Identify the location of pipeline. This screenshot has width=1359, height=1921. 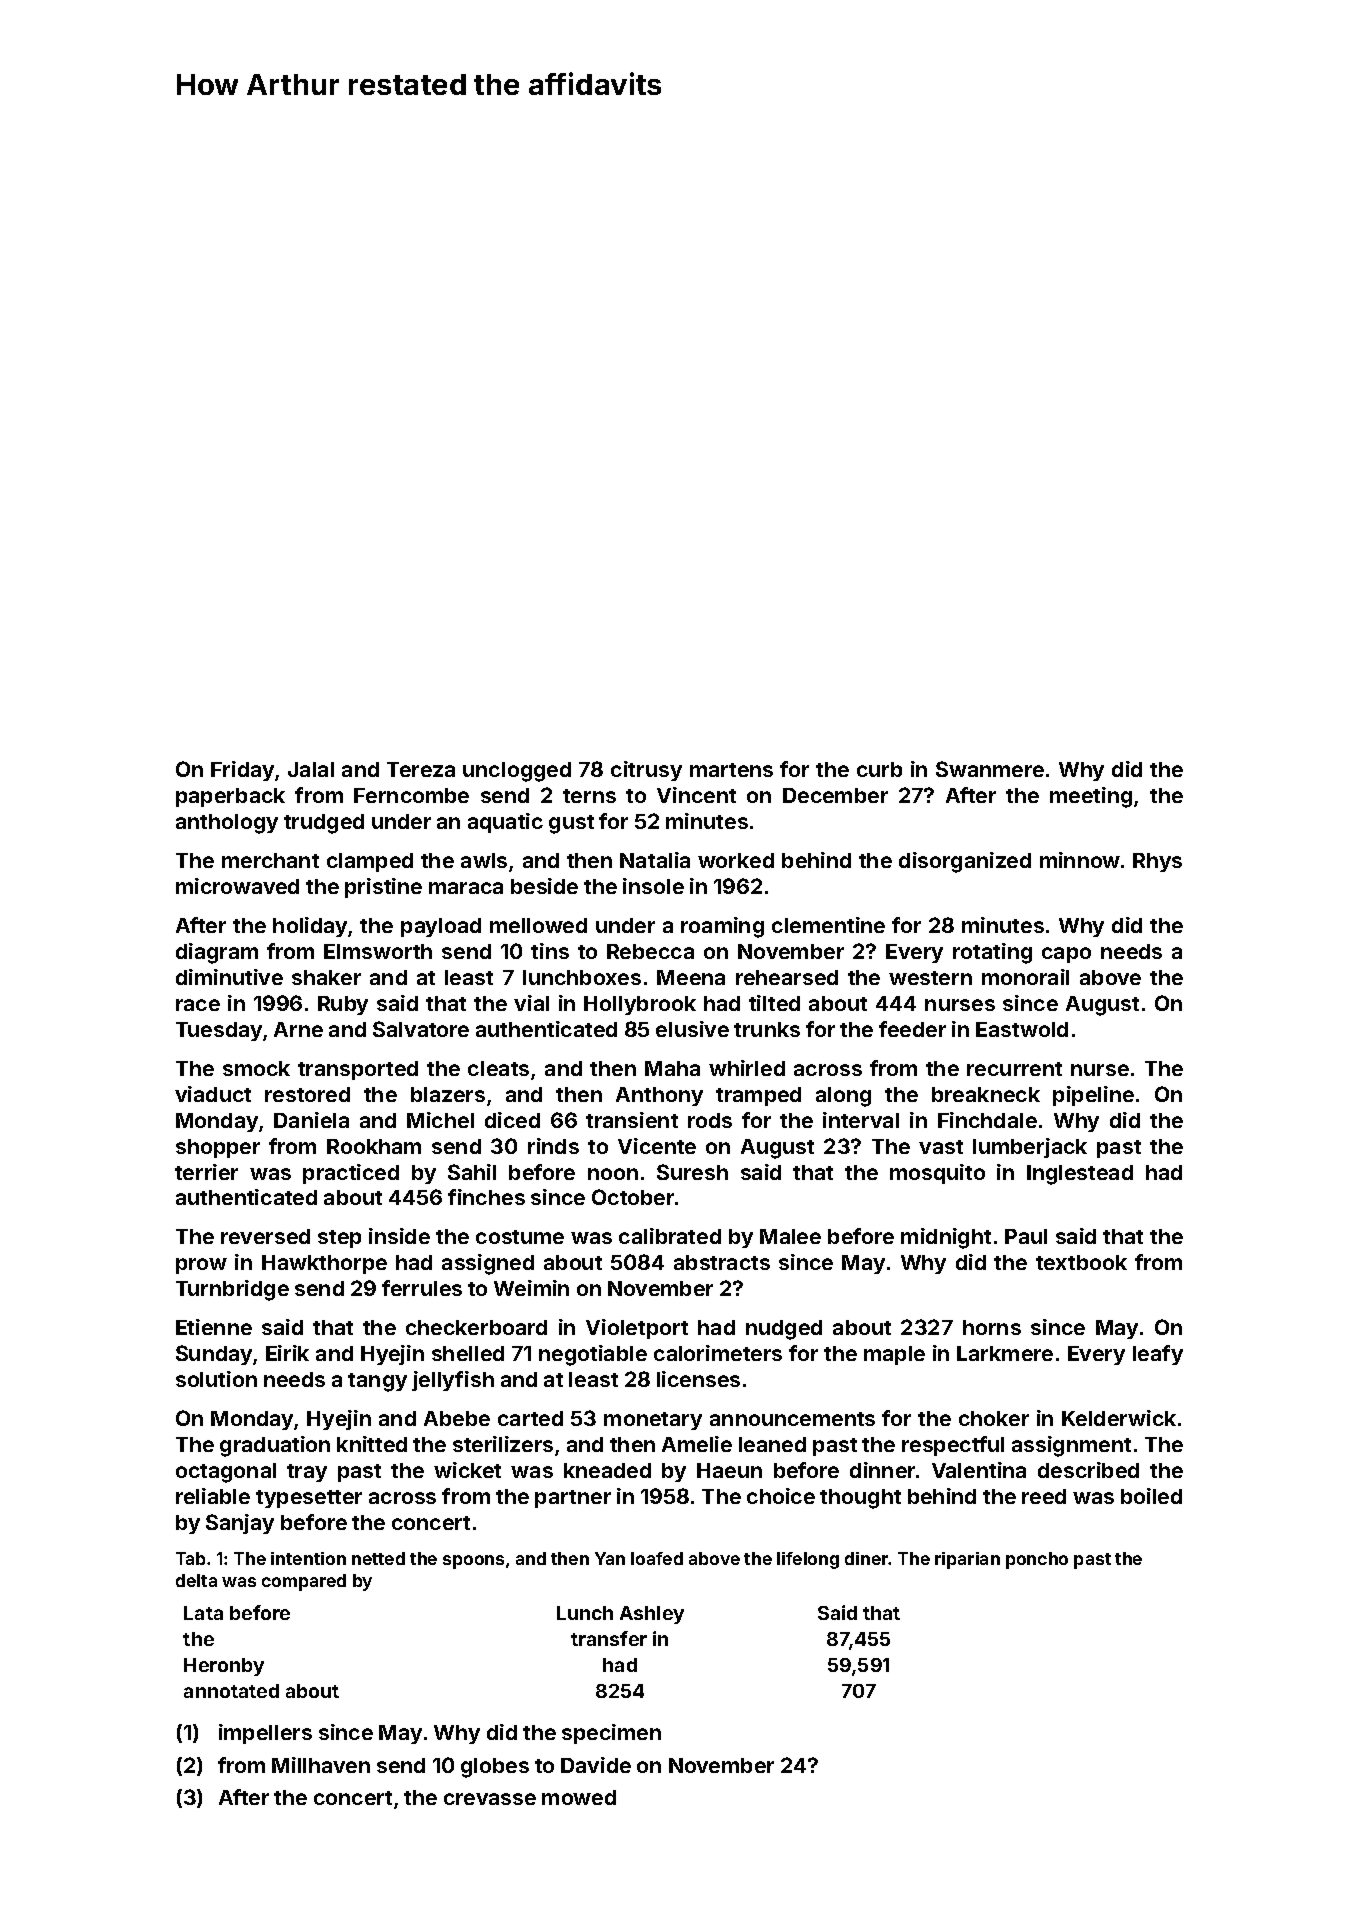
(1093, 1096).
